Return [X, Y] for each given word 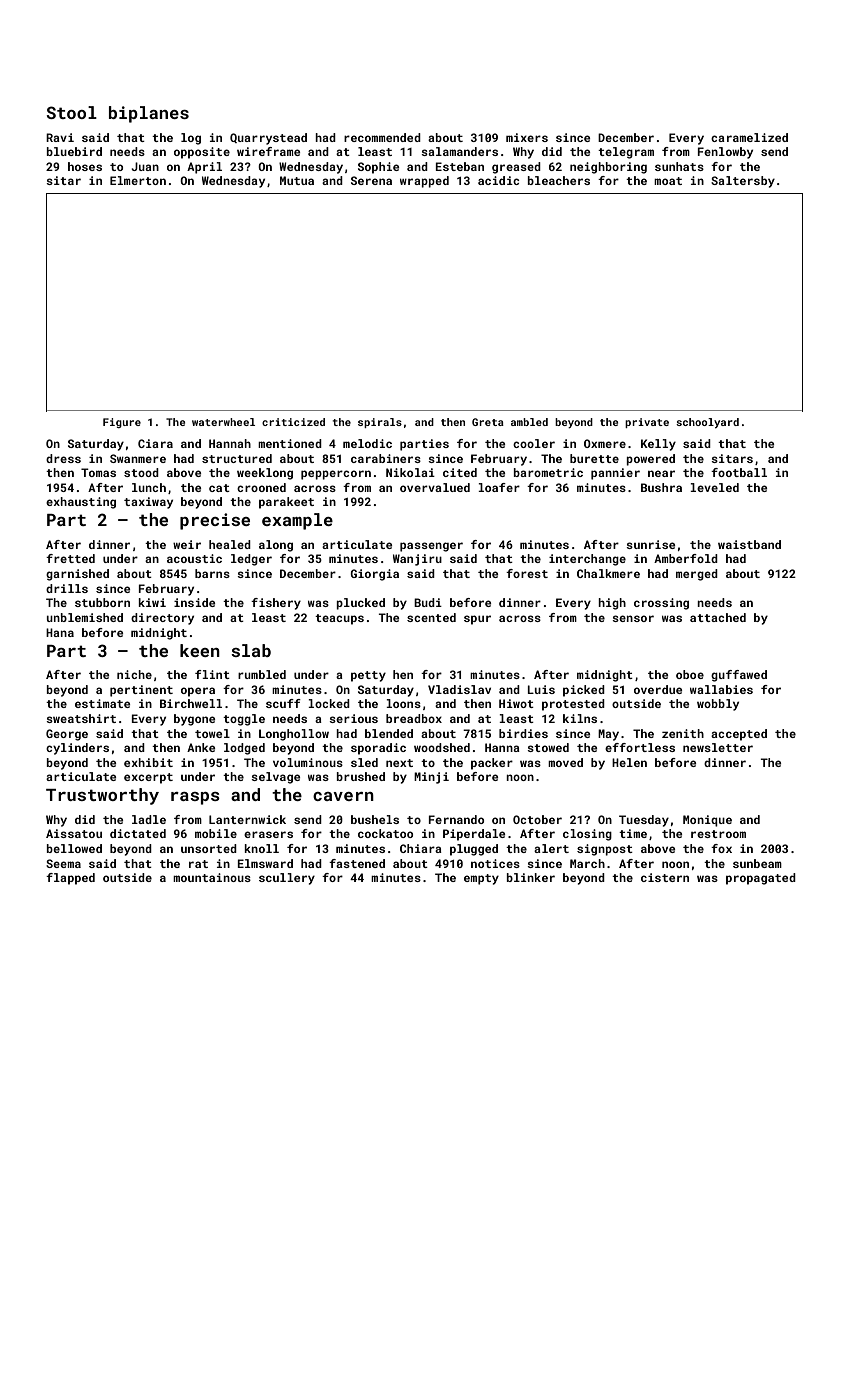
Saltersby [743, 182]
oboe [690, 674]
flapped [70, 879]
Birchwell [191, 703]
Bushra [661, 487]
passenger [431, 547]
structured [237, 458]
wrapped [424, 182]
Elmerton [138, 180]
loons [403, 703]
